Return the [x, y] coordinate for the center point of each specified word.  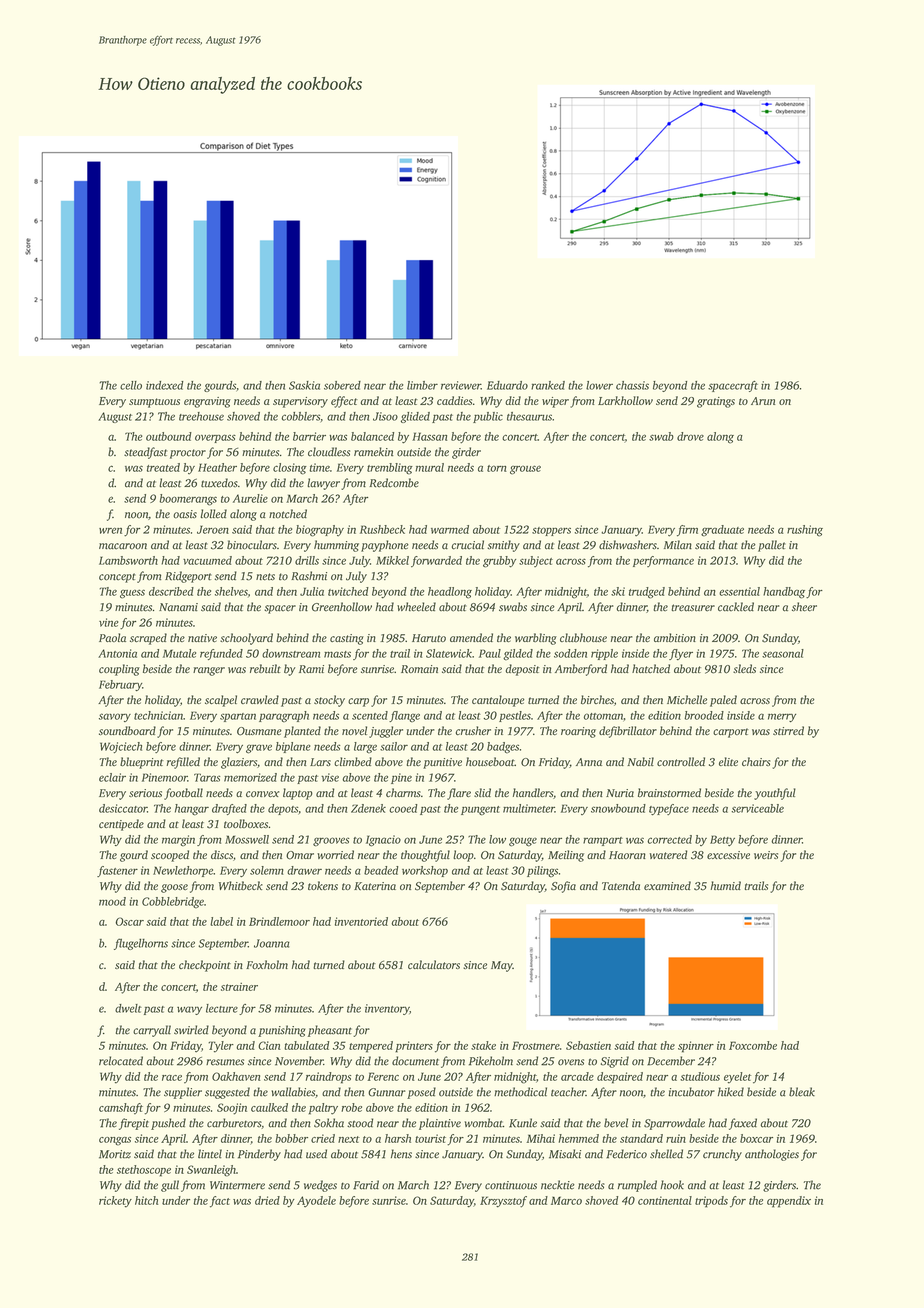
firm [687, 531]
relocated [121, 1061]
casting [347, 639]
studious [700, 1076]
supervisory [300, 402]
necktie [558, 1185]
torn [497, 468]
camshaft [121, 1109]
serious [145, 793]
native [202, 638]
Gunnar [387, 1092]
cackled [736, 607]
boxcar [756, 1138]
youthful [775, 794]
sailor [394, 746]
